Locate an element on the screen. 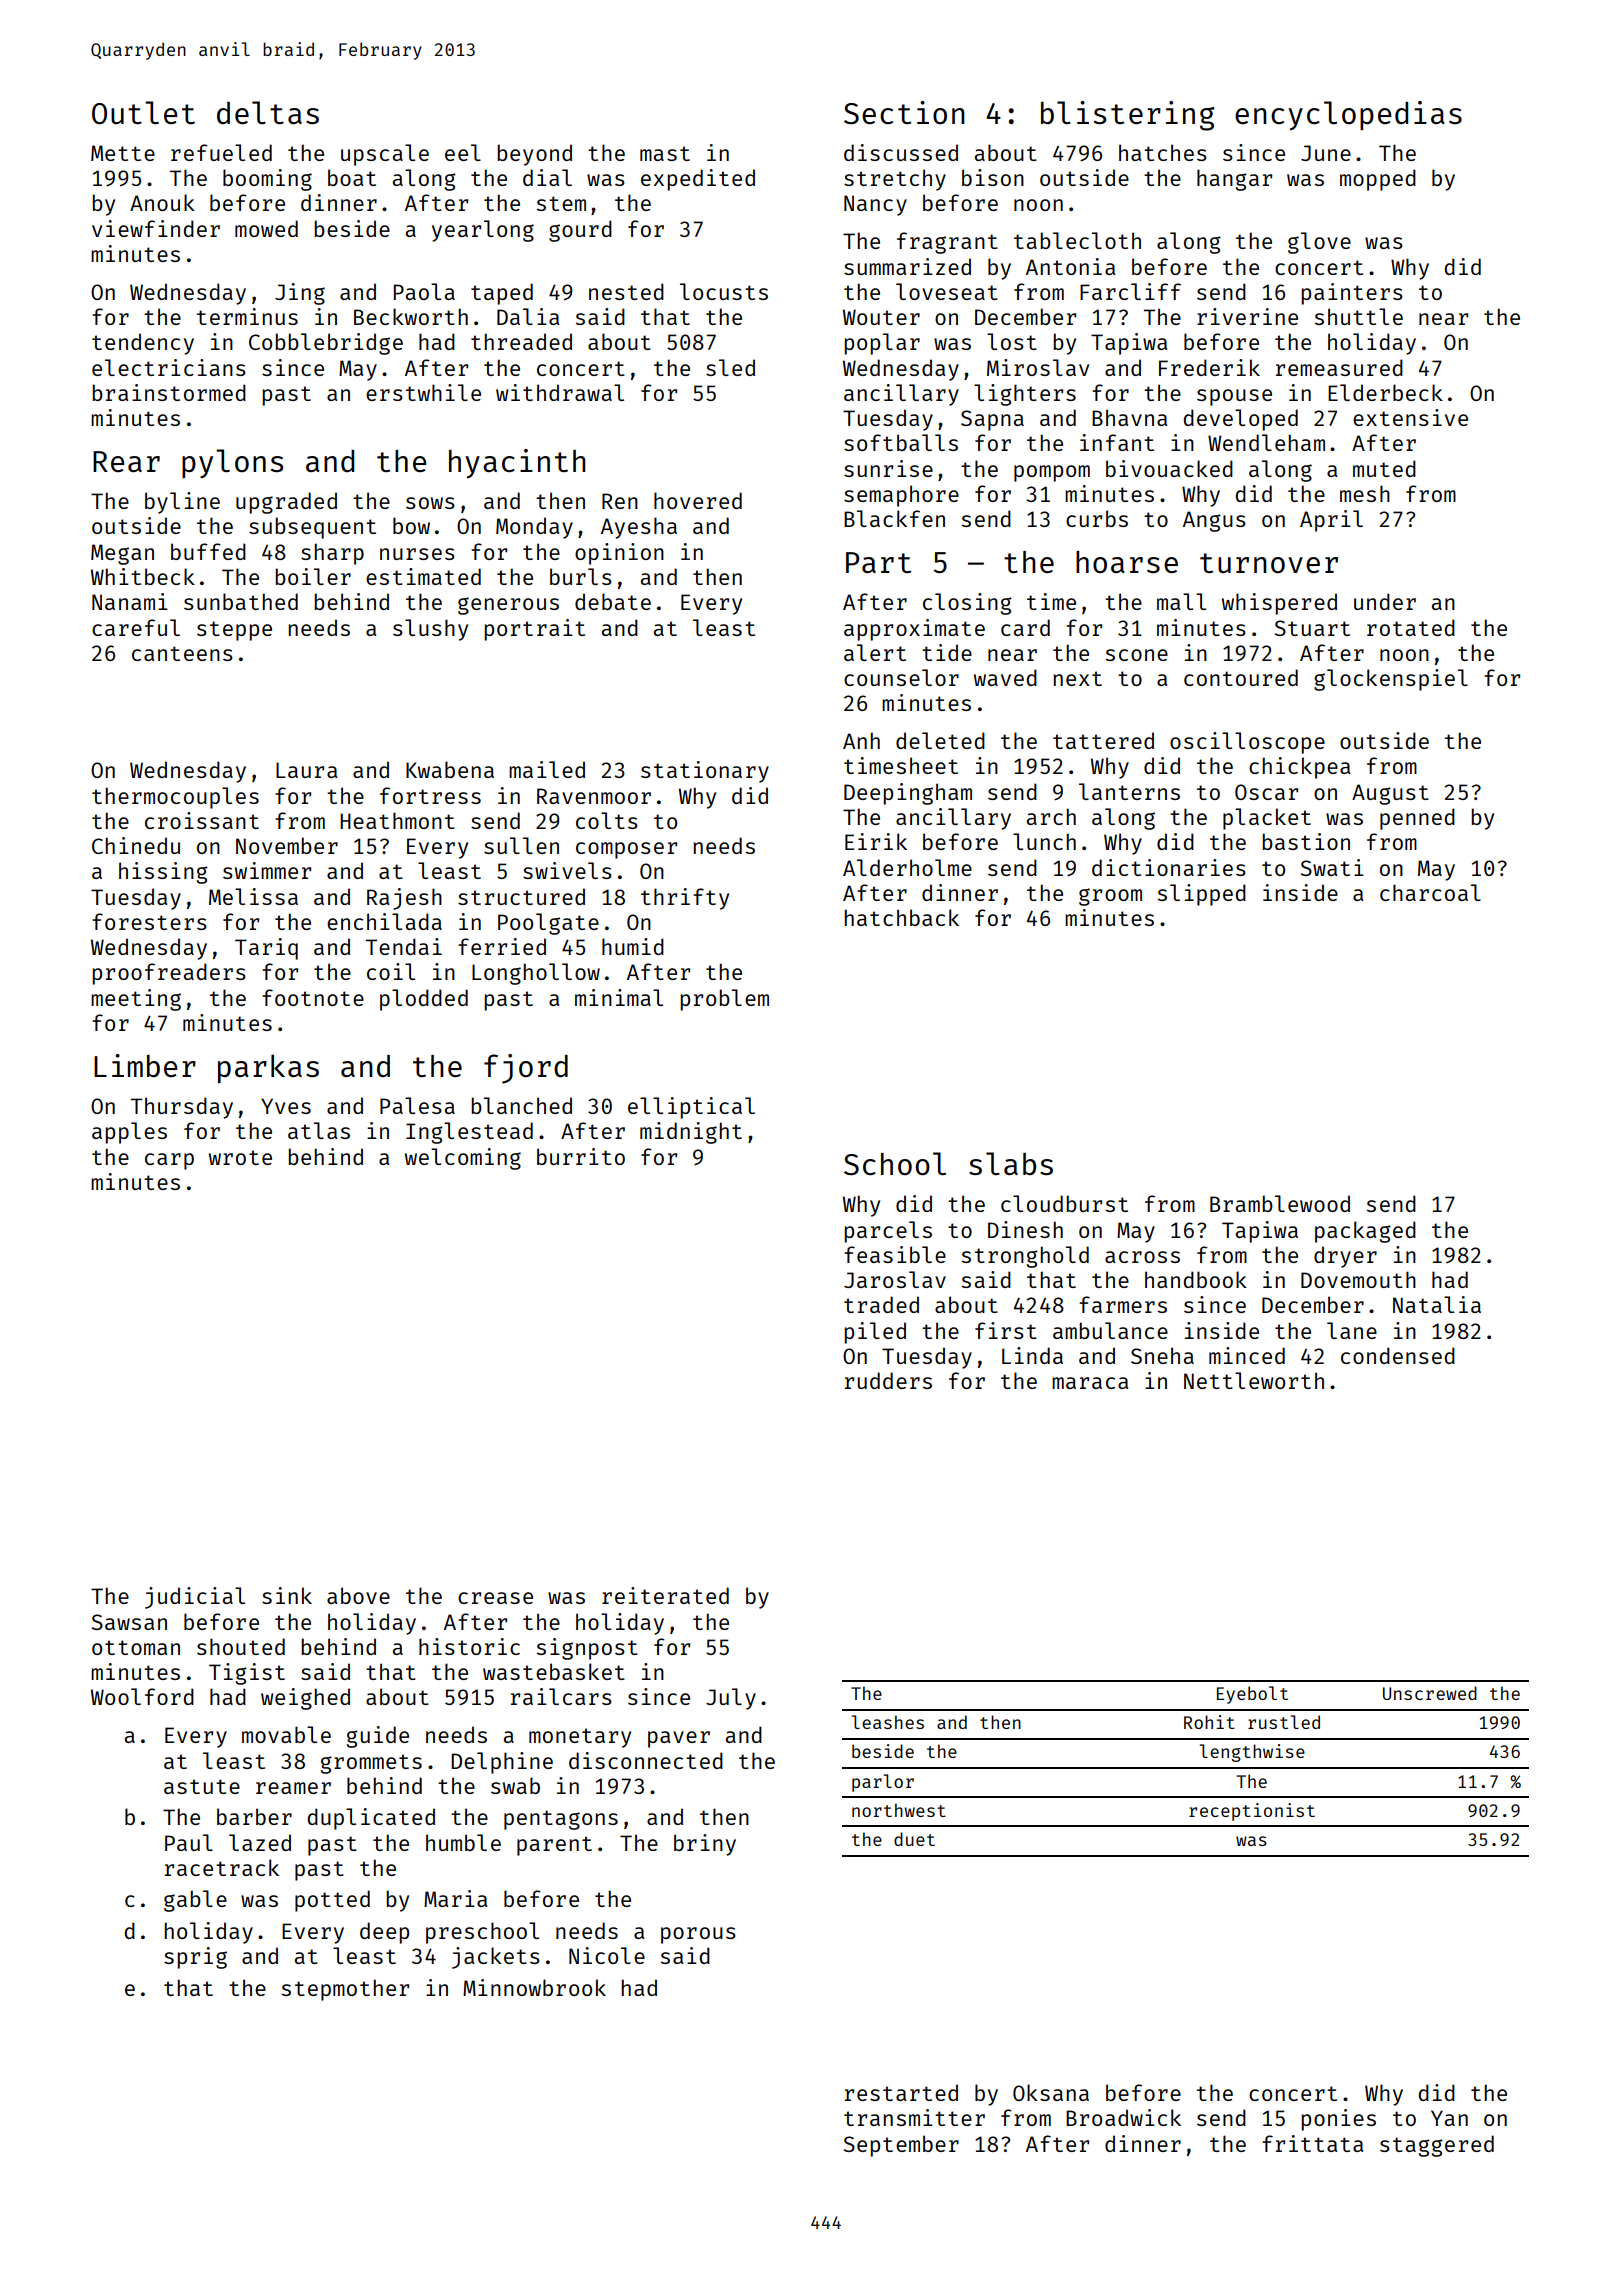  Sawsan is located at coordinates (129, 1622).
